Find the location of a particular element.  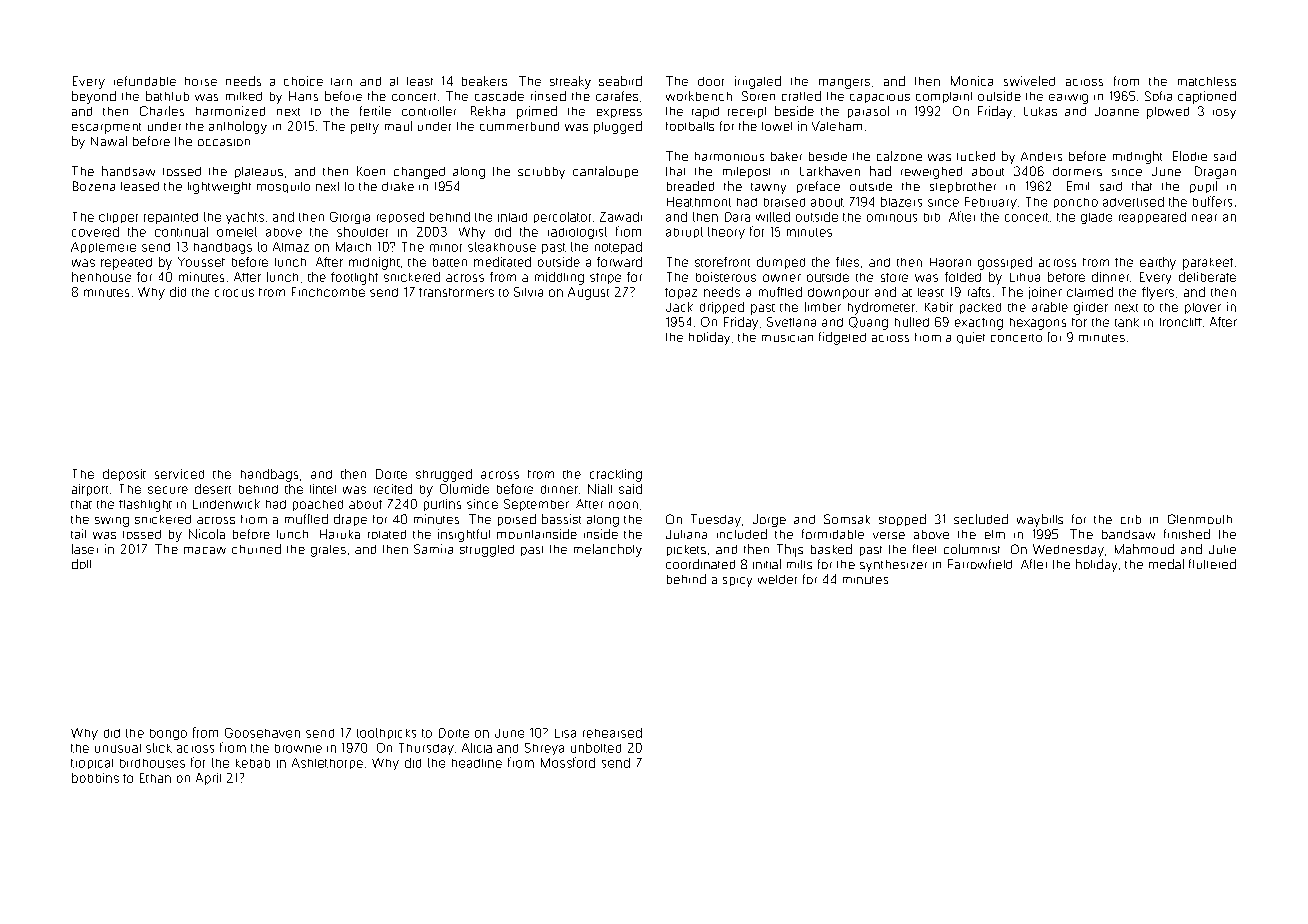

struggled is located at coordinates (487, 551).
